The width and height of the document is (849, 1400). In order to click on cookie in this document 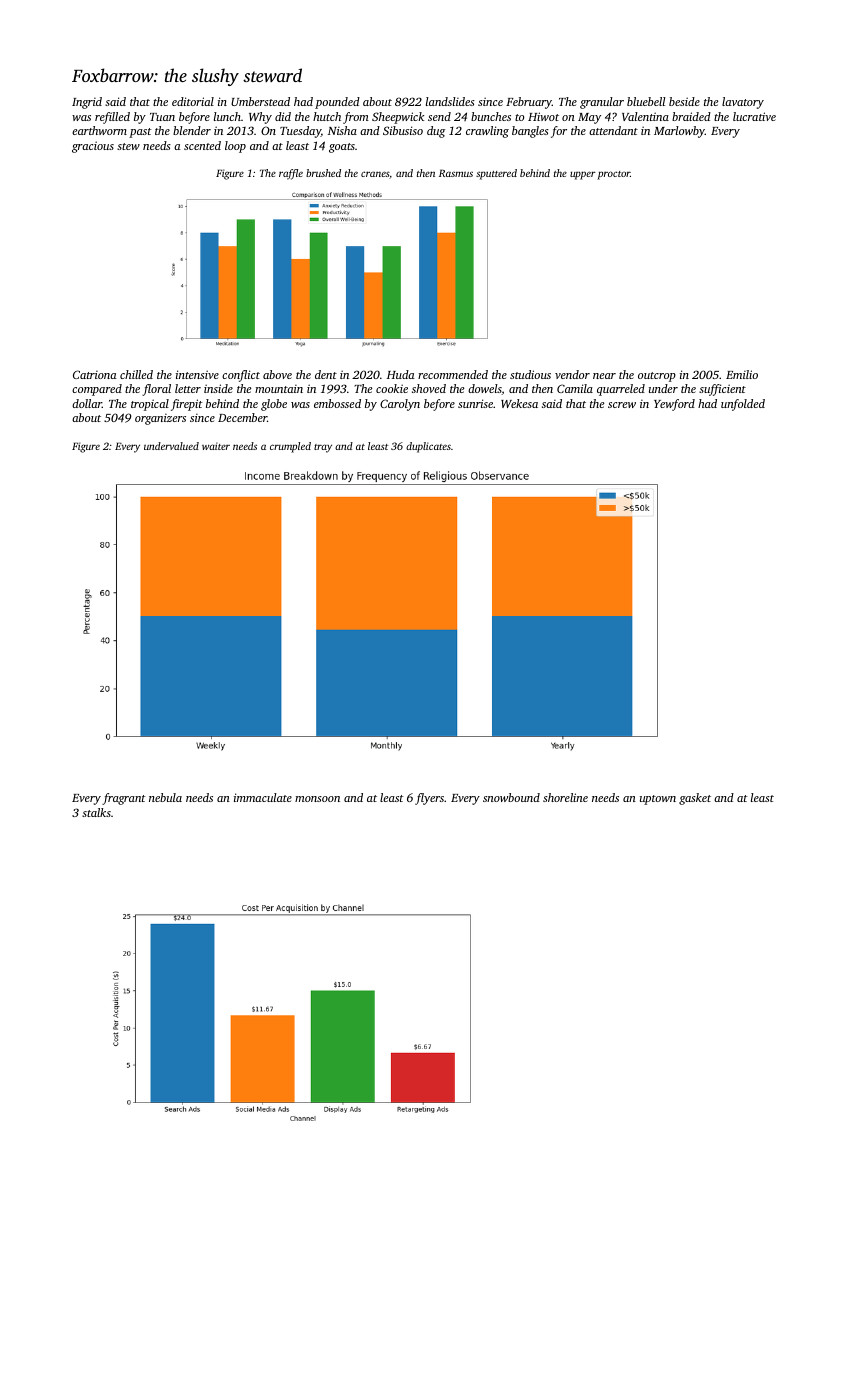, I will do `click(392, 388)`.
